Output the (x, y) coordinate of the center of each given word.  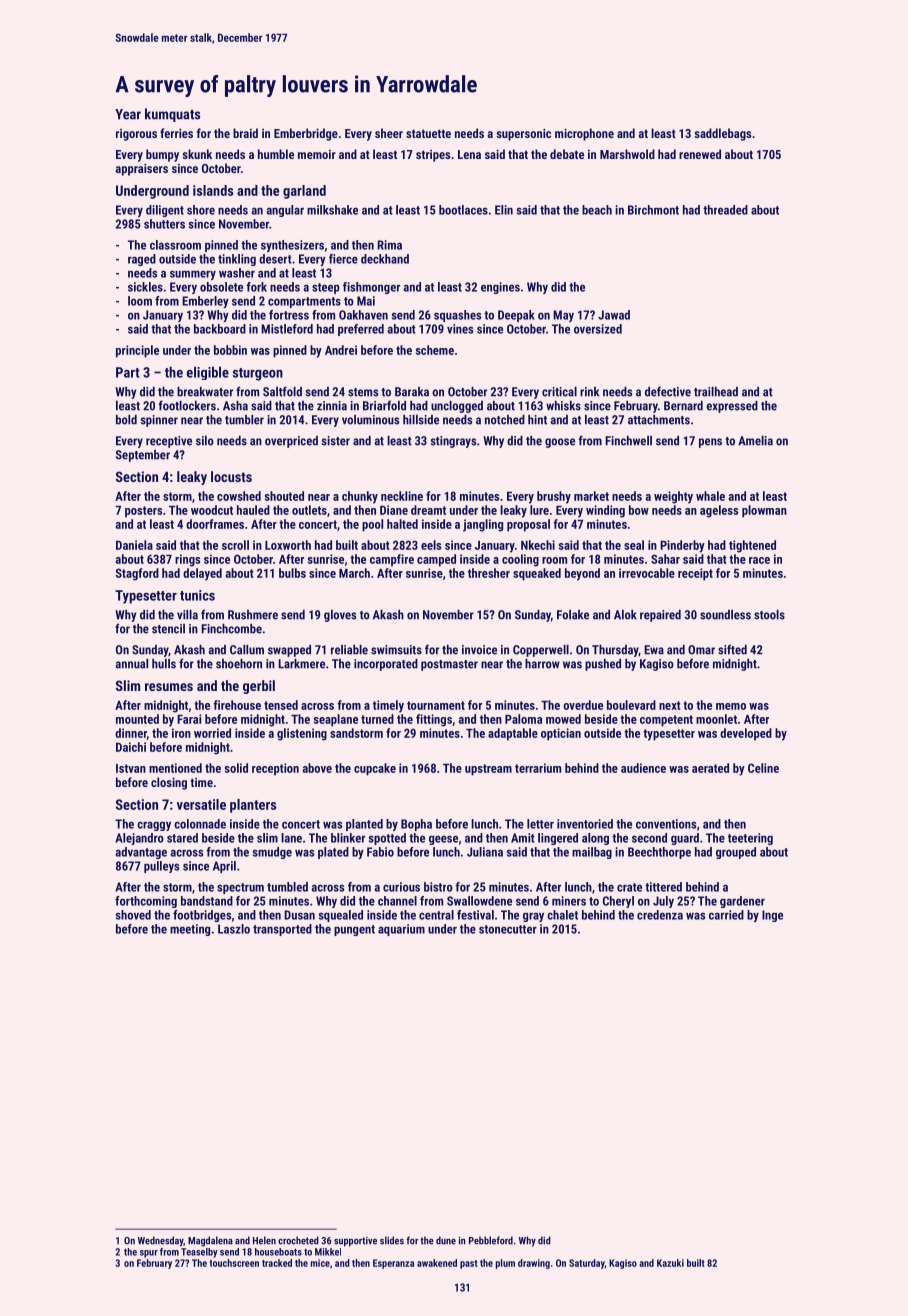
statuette (428, 133)
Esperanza (393, 1264)
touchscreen (234, 1263)
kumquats (172, 115)
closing (169, 783)
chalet (562, 915)
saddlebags (722, 134)
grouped (736, 853)
